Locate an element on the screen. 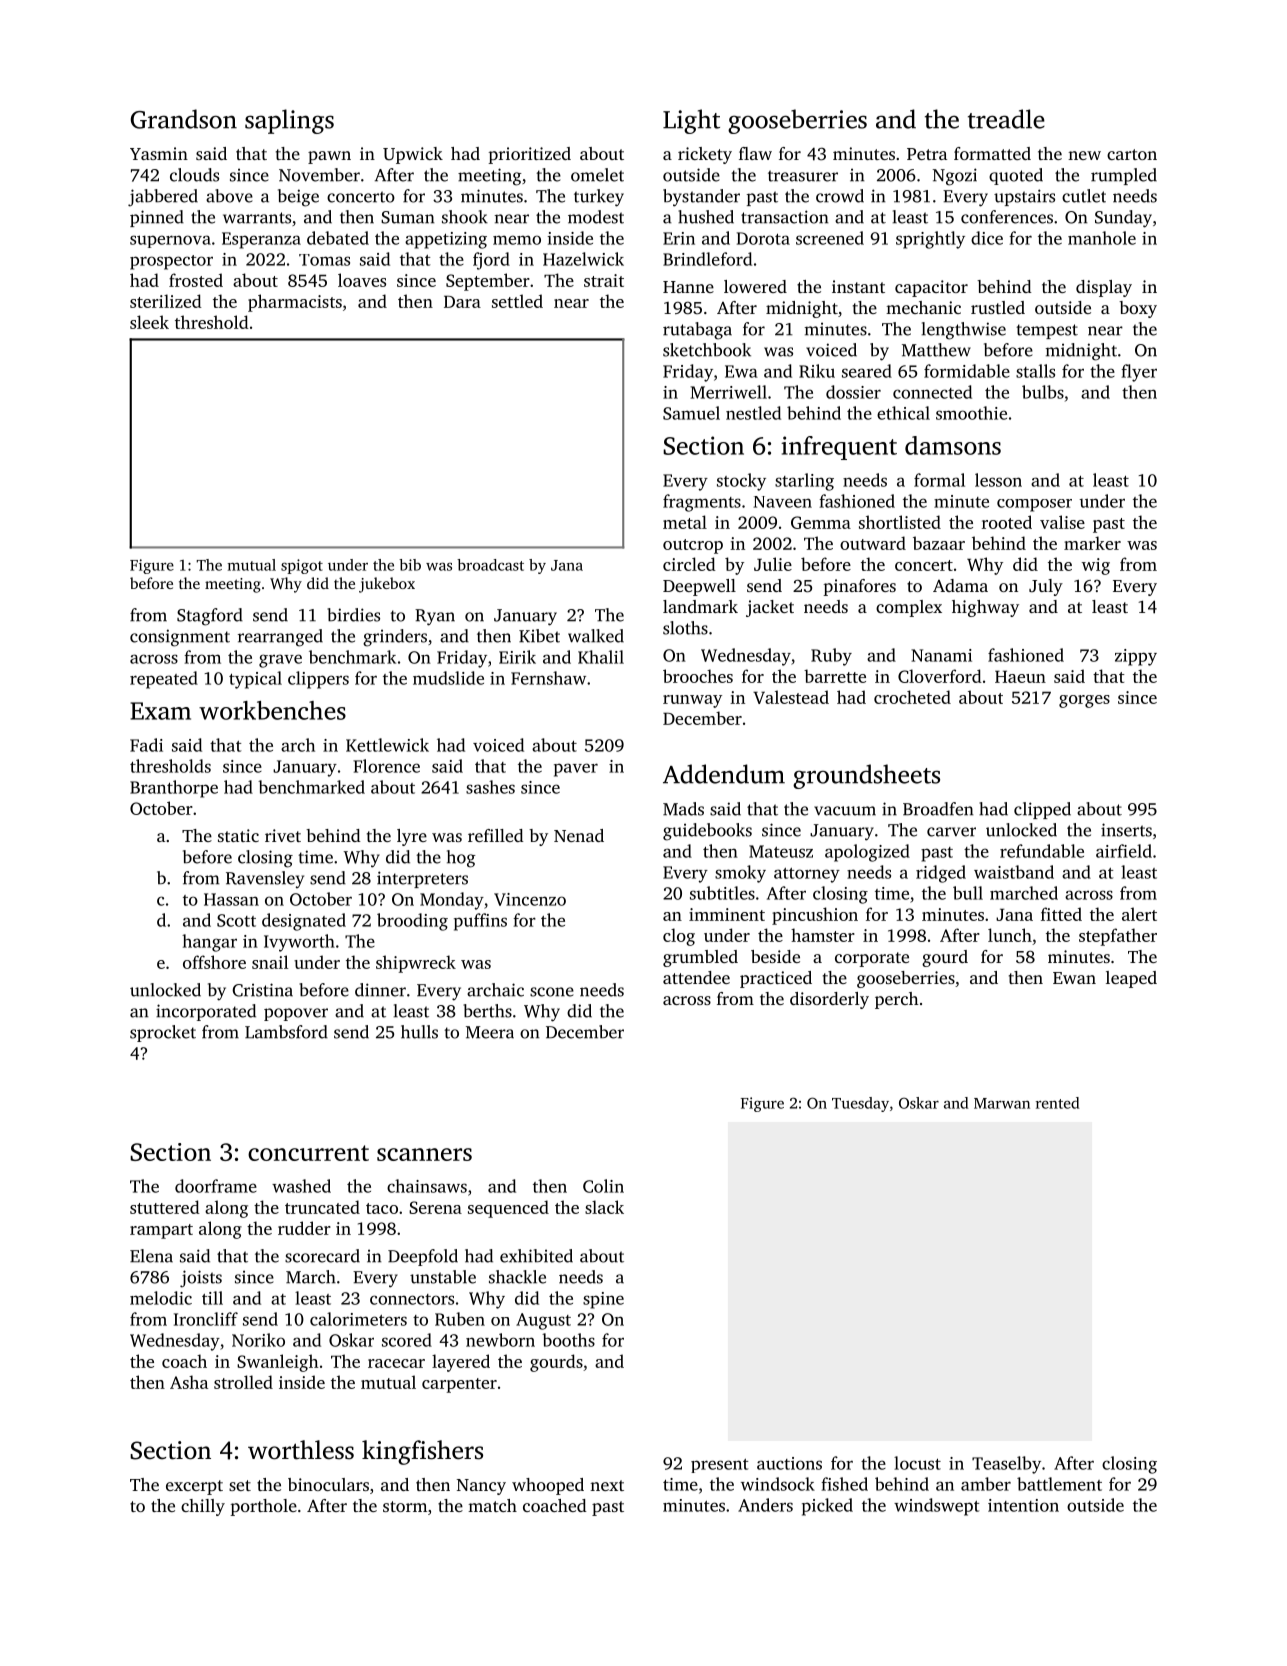 Image resolution: width=1287 pixels, height=1666 pixels. bulbs is located at coordinates (1043, 392).
